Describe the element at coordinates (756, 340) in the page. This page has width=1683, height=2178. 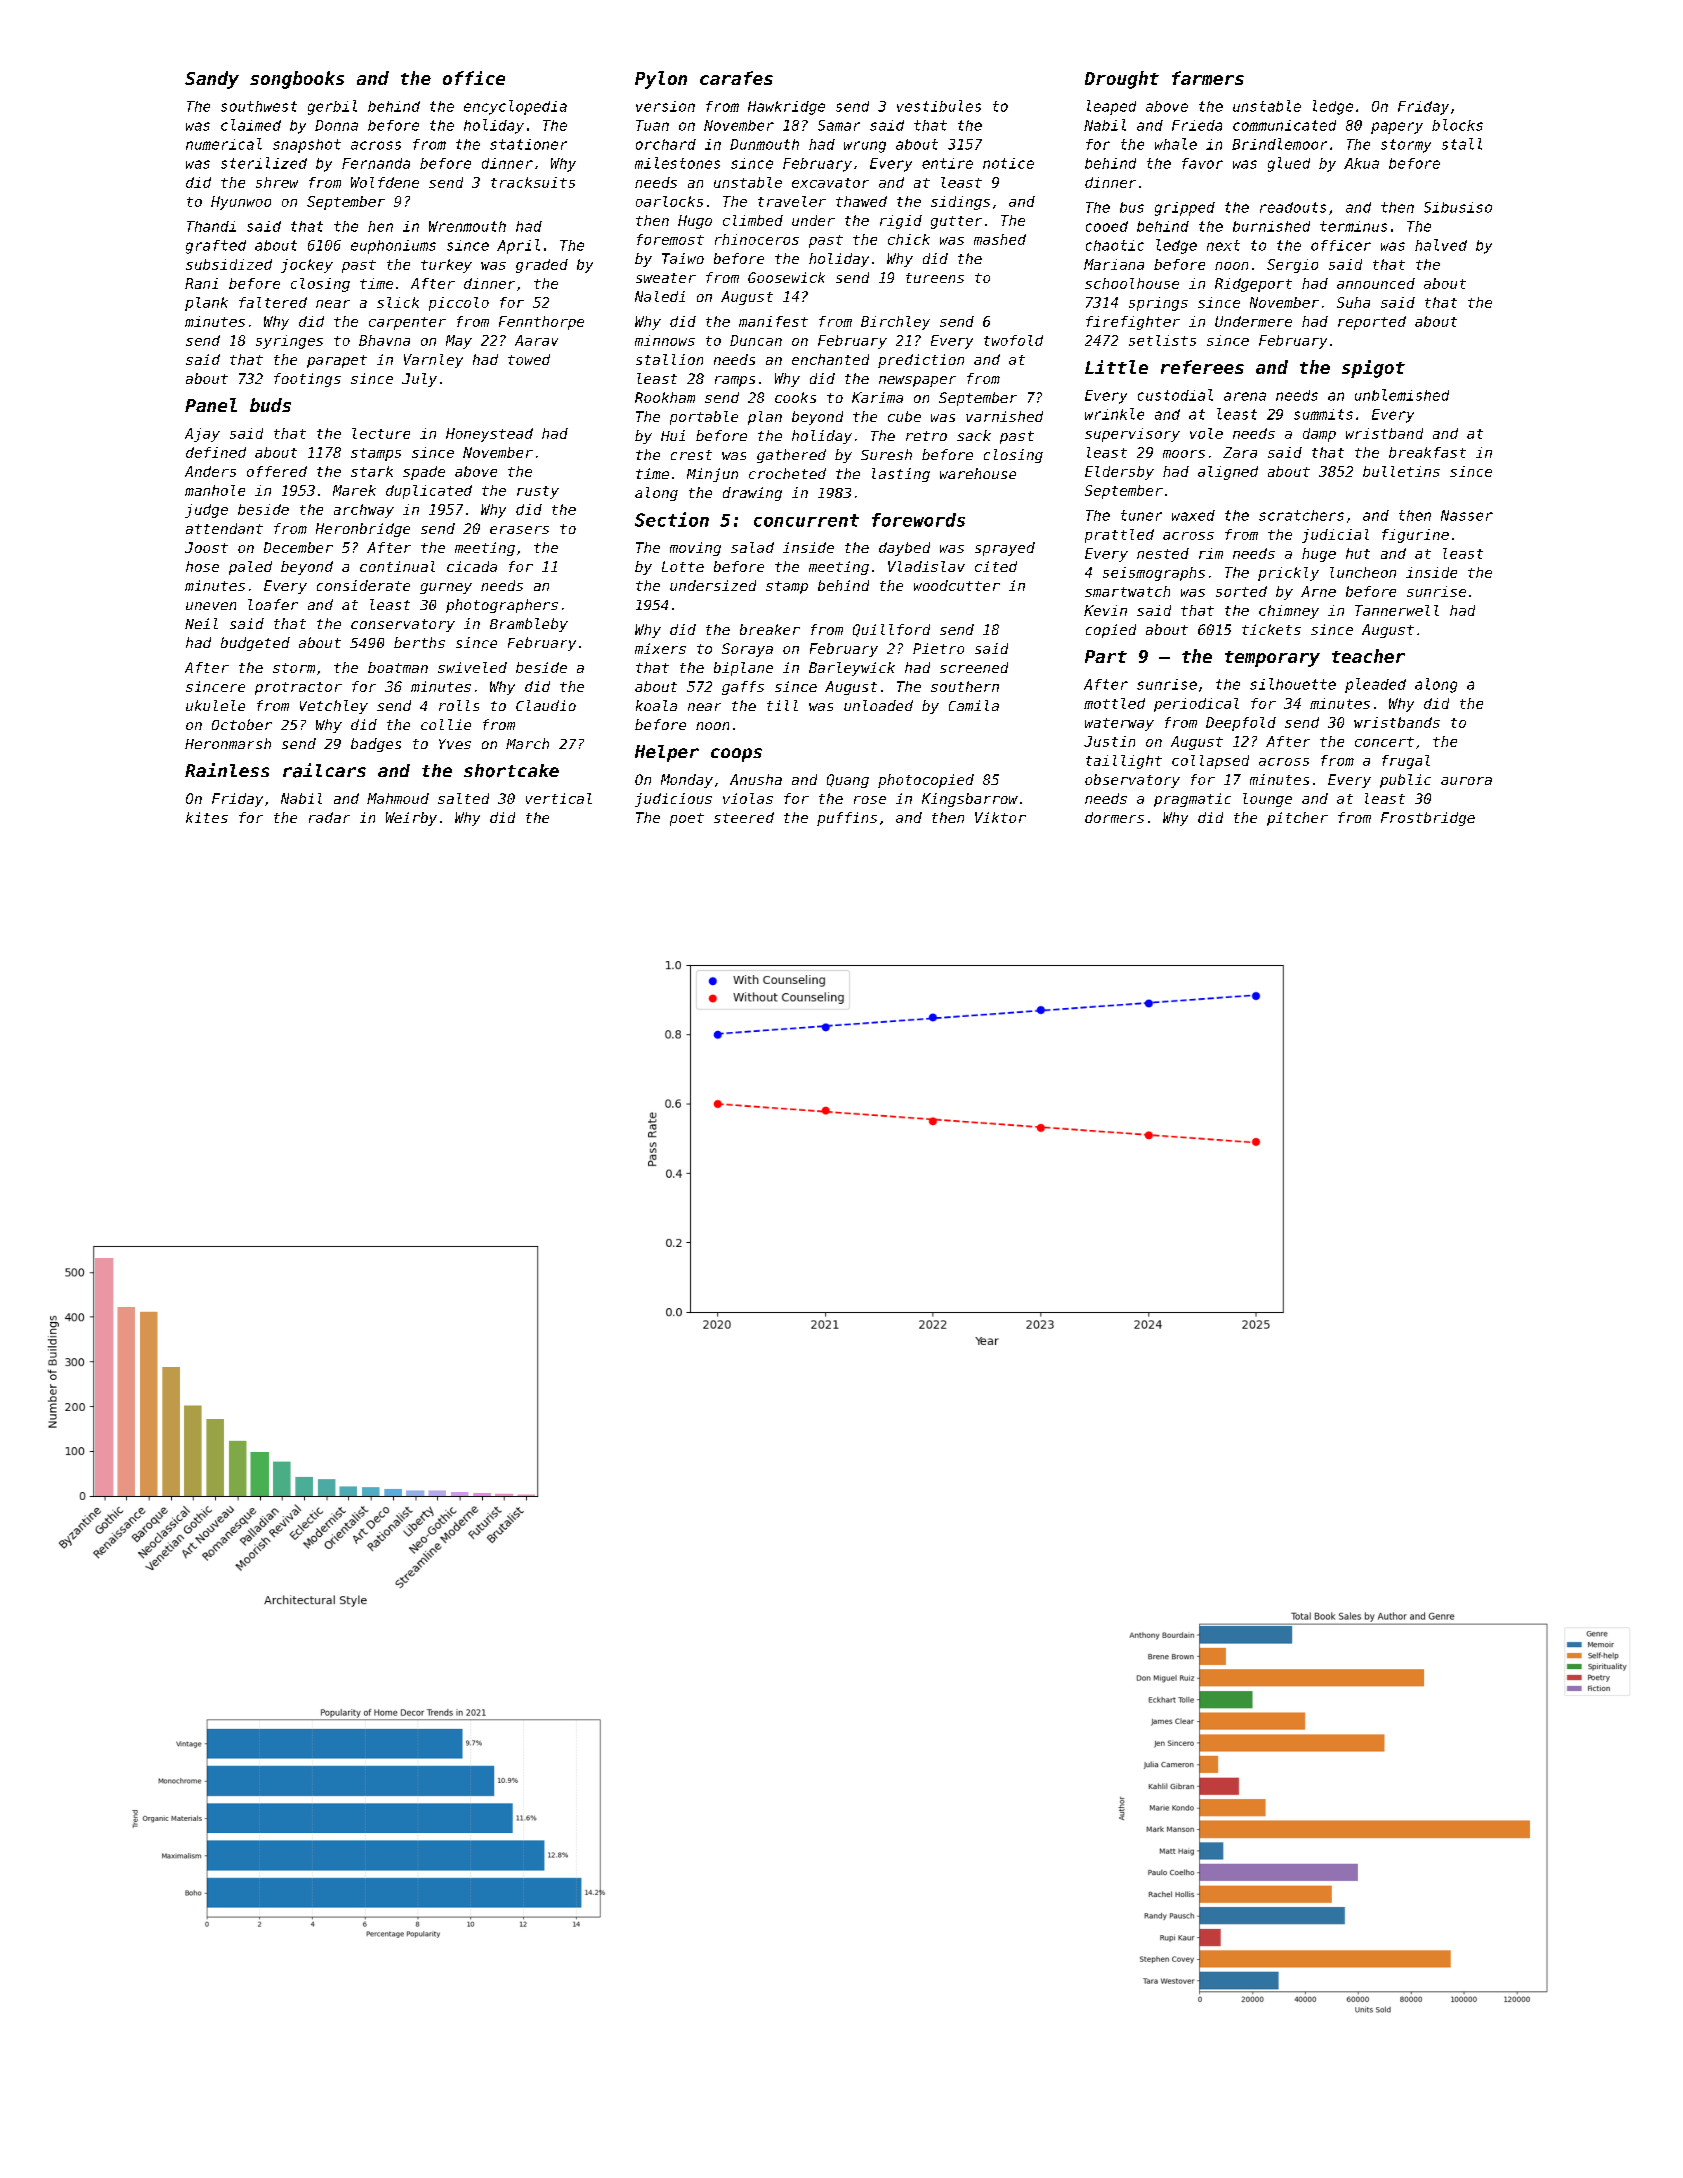
I see `Duncan` at that location.
